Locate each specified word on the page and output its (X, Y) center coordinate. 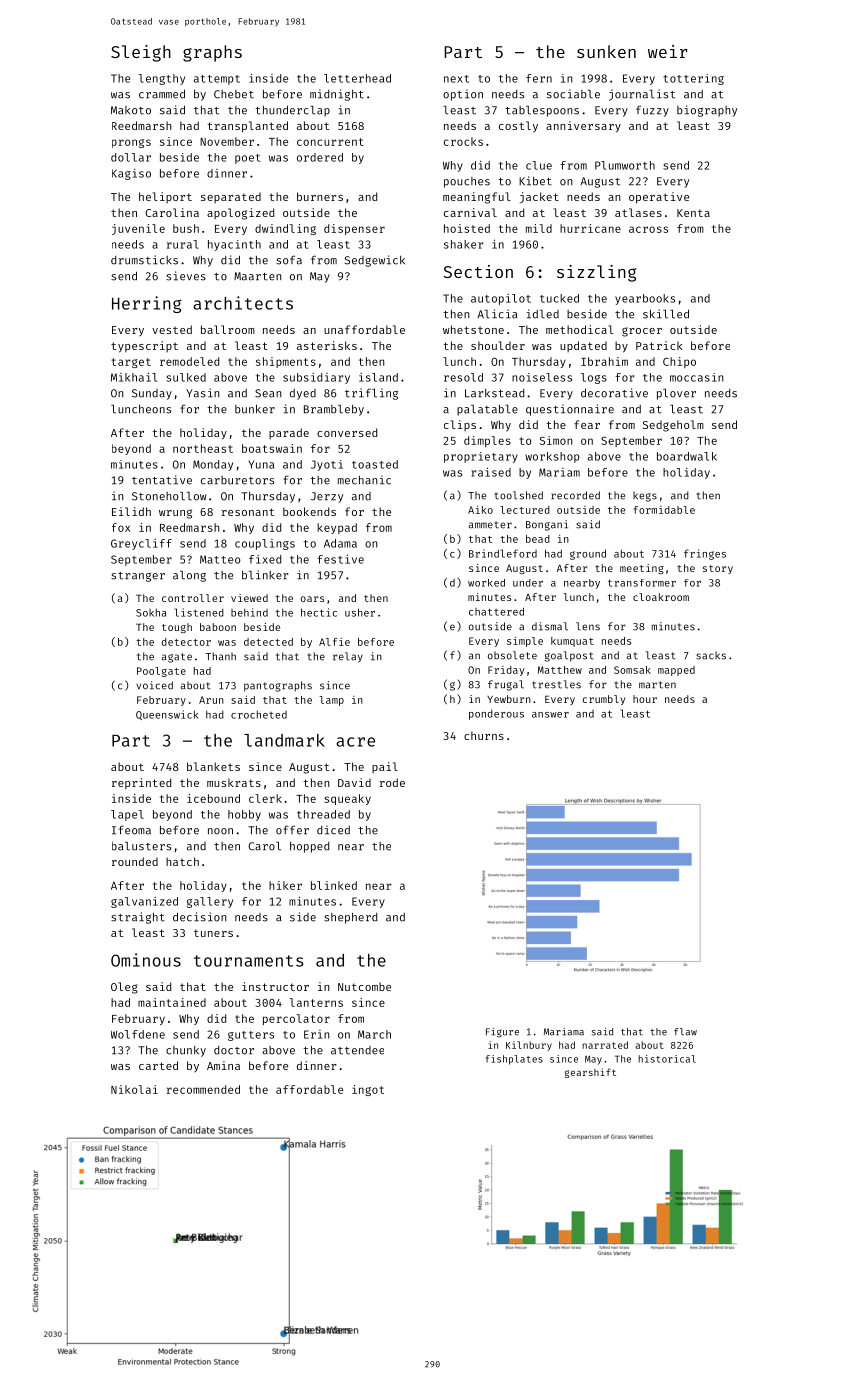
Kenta (693, 213)
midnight (337, 95)
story (718, 569)
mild (539, 228)
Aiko (480, 509)
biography (707, 111)
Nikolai (134, 1089)
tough (177, 628)
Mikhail (134, 377)
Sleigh (141, 53)
